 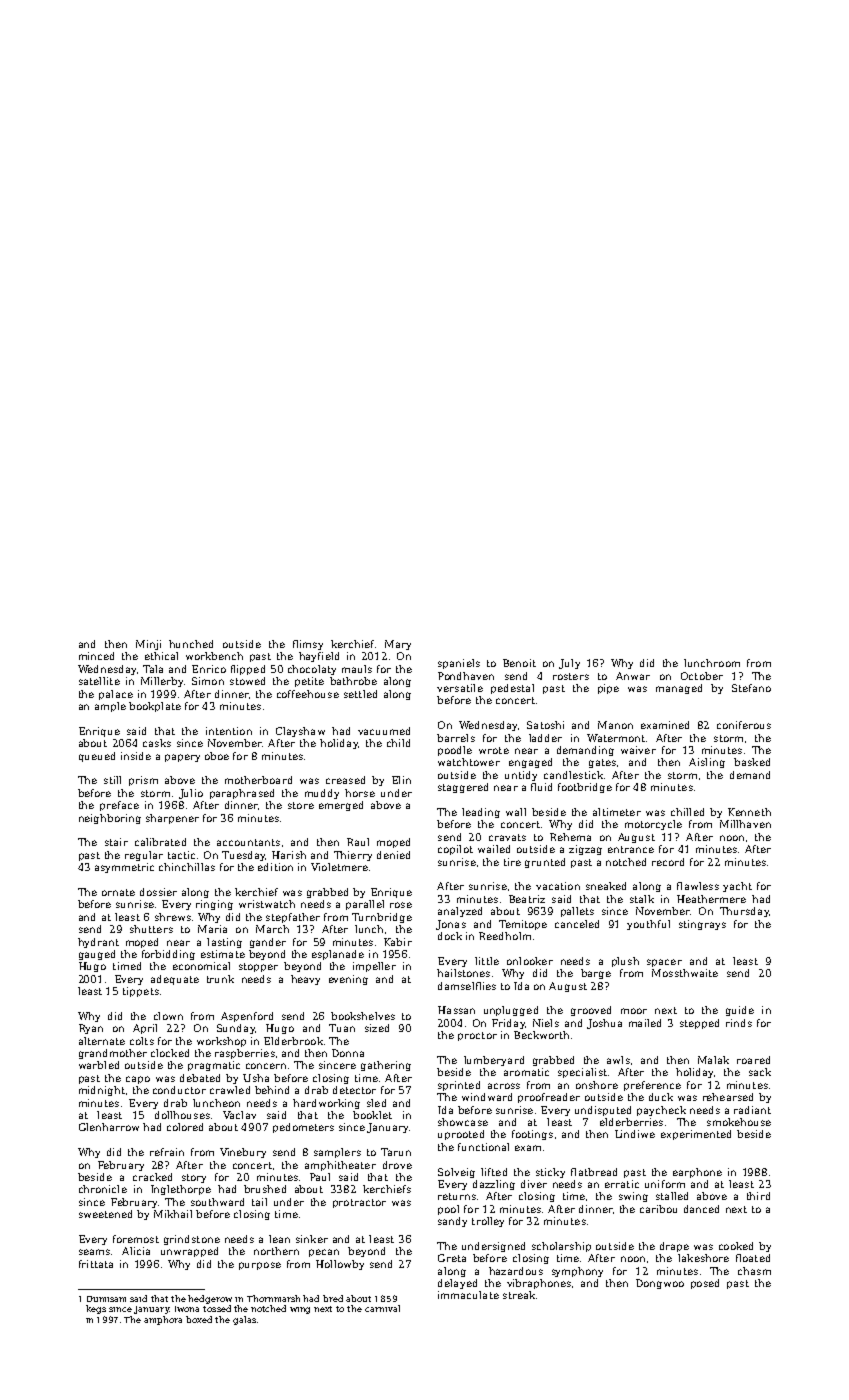 I want to click on Minji, so click(x=148, y=645).
